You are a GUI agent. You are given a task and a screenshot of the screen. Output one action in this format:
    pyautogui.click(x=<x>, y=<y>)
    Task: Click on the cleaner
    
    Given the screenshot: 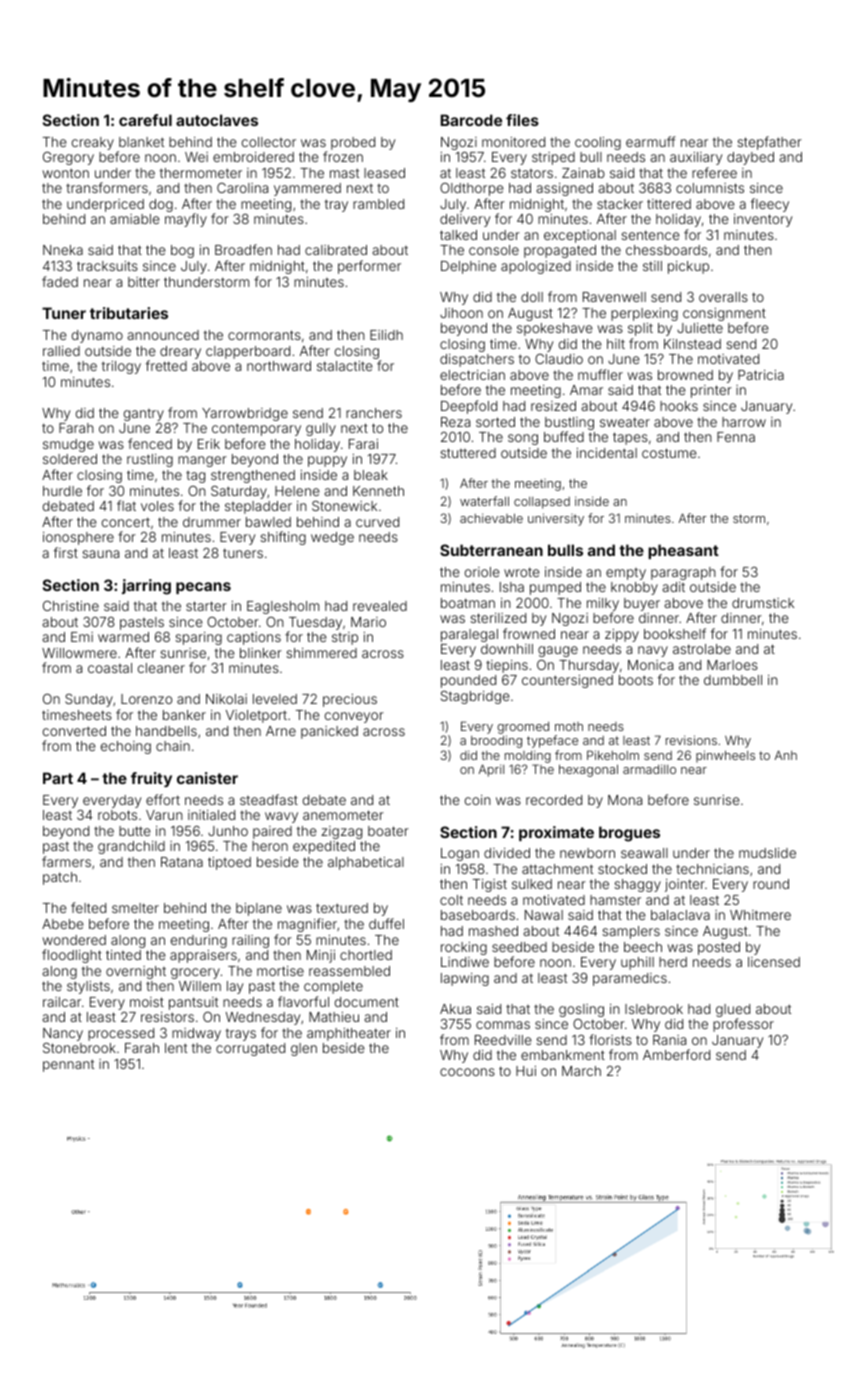 What is the action you would take?
    pyautogui.click(x=161, y=668)
